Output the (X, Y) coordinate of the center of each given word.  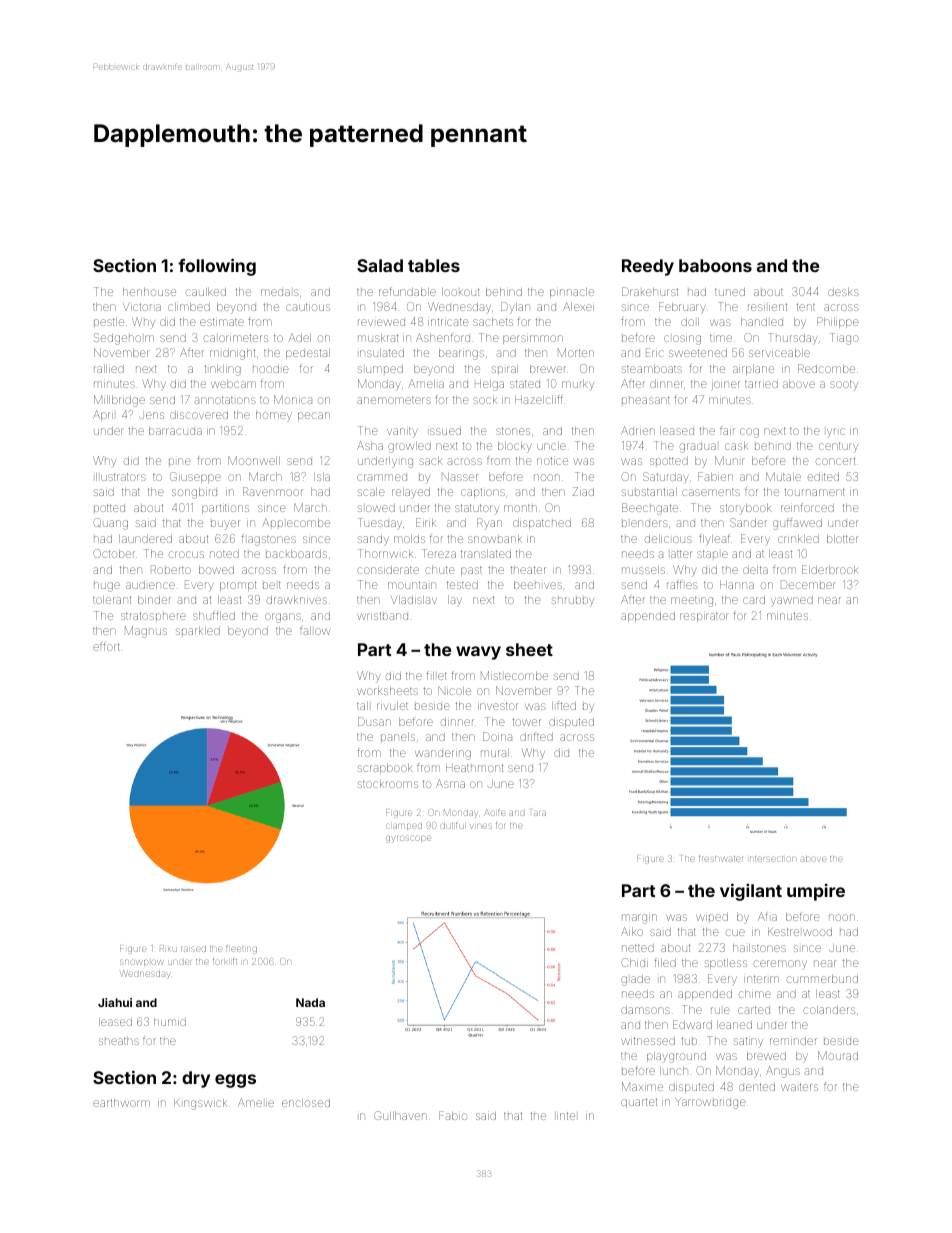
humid (170, 1022)
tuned (730, 292)
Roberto (171, 569)
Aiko (632, 931)
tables (434, 265)
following (217, 267)
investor (497, 706)
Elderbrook (830, 569)
